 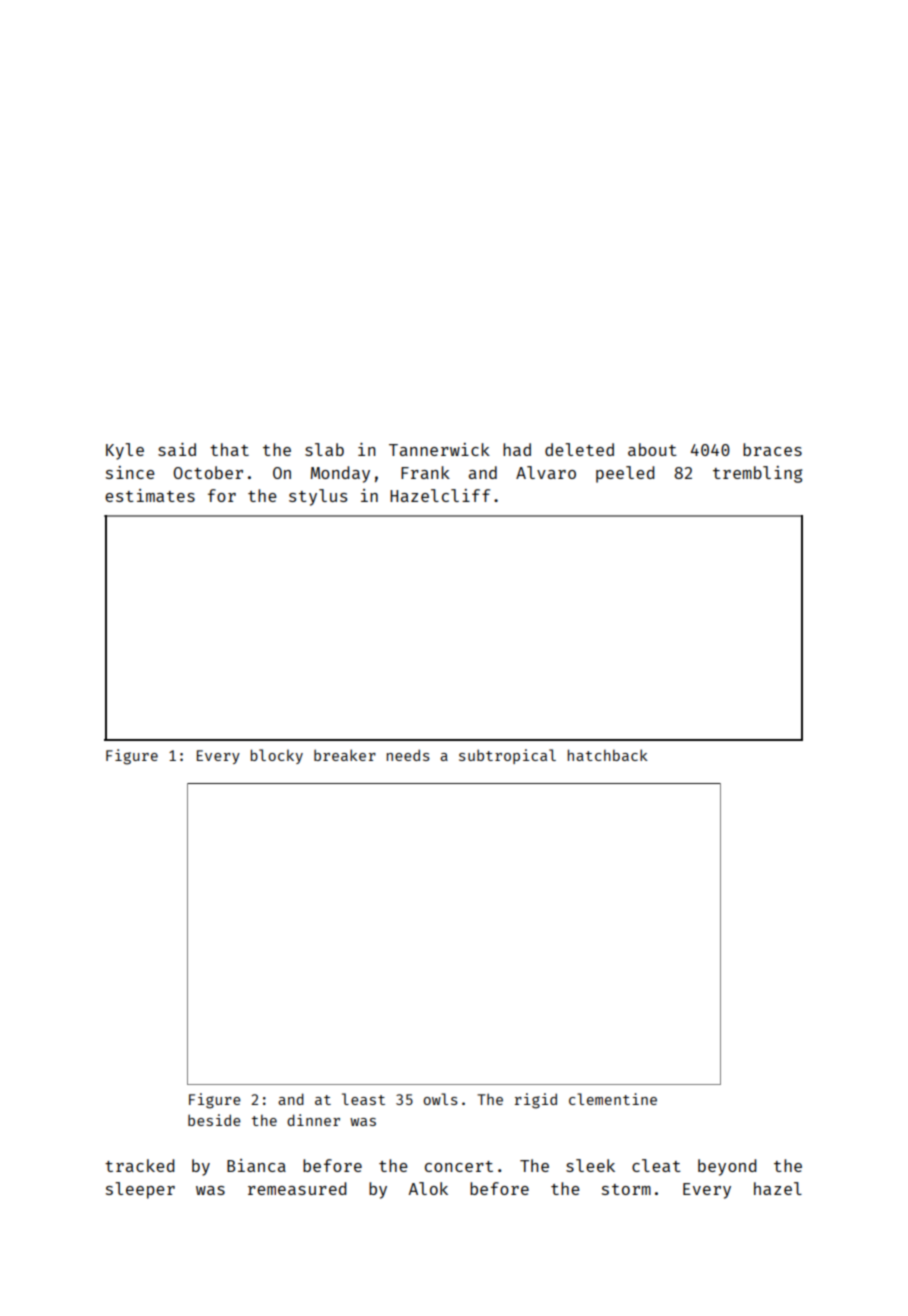 What do you see at coordinates (140, 1190) in the screenshot?
I see `sleeper` at bounding box center [140, 1190].
